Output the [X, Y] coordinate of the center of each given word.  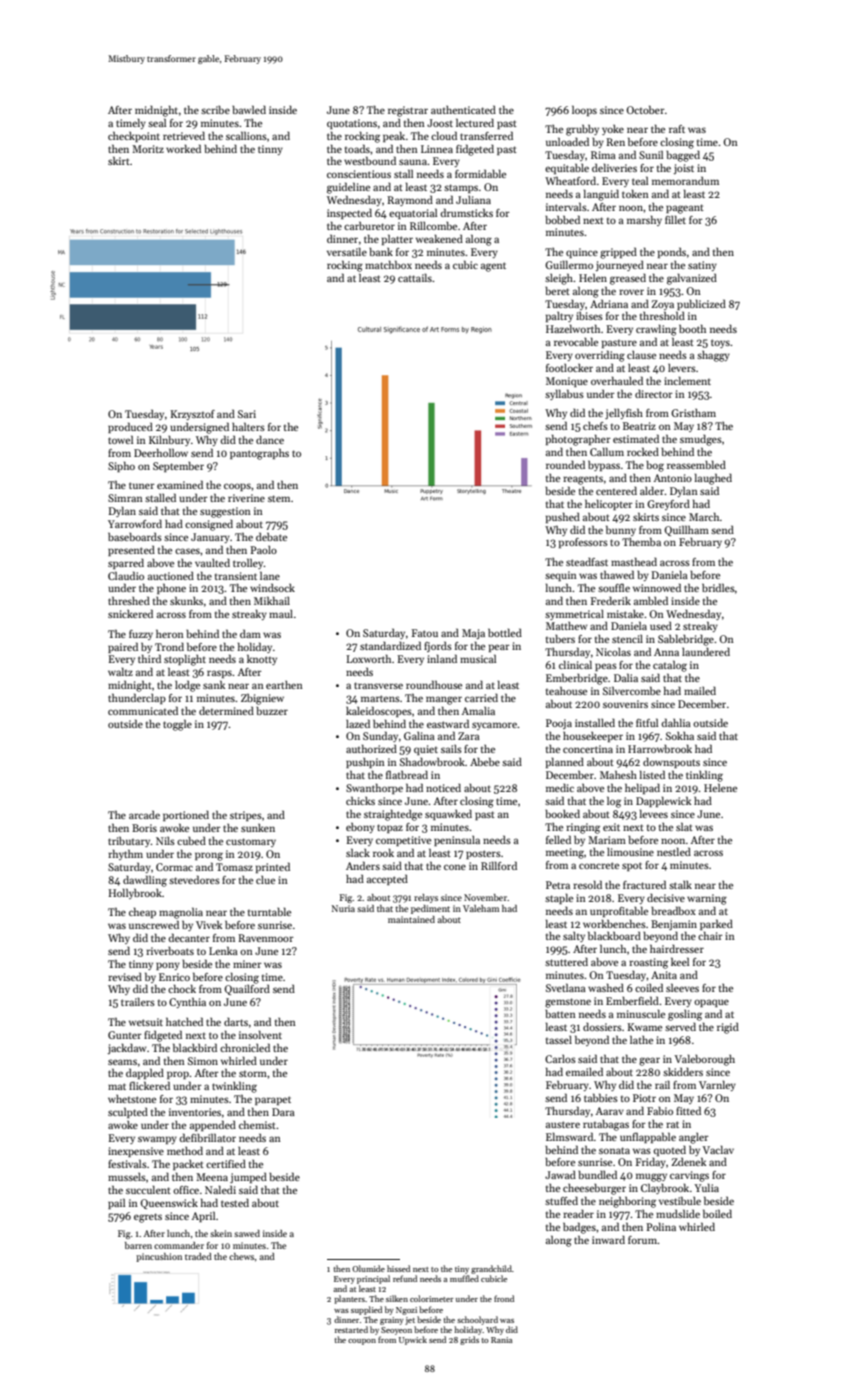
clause [641, 355]
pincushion [159, 1257]
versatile [347, 251]
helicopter [609, 504]
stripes [246, 816]
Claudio [126, 575]
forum [643, 1240]
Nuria [343, 908]
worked [183, 148]
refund [405, 1278]
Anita [664, 975]
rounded [565, 464]
